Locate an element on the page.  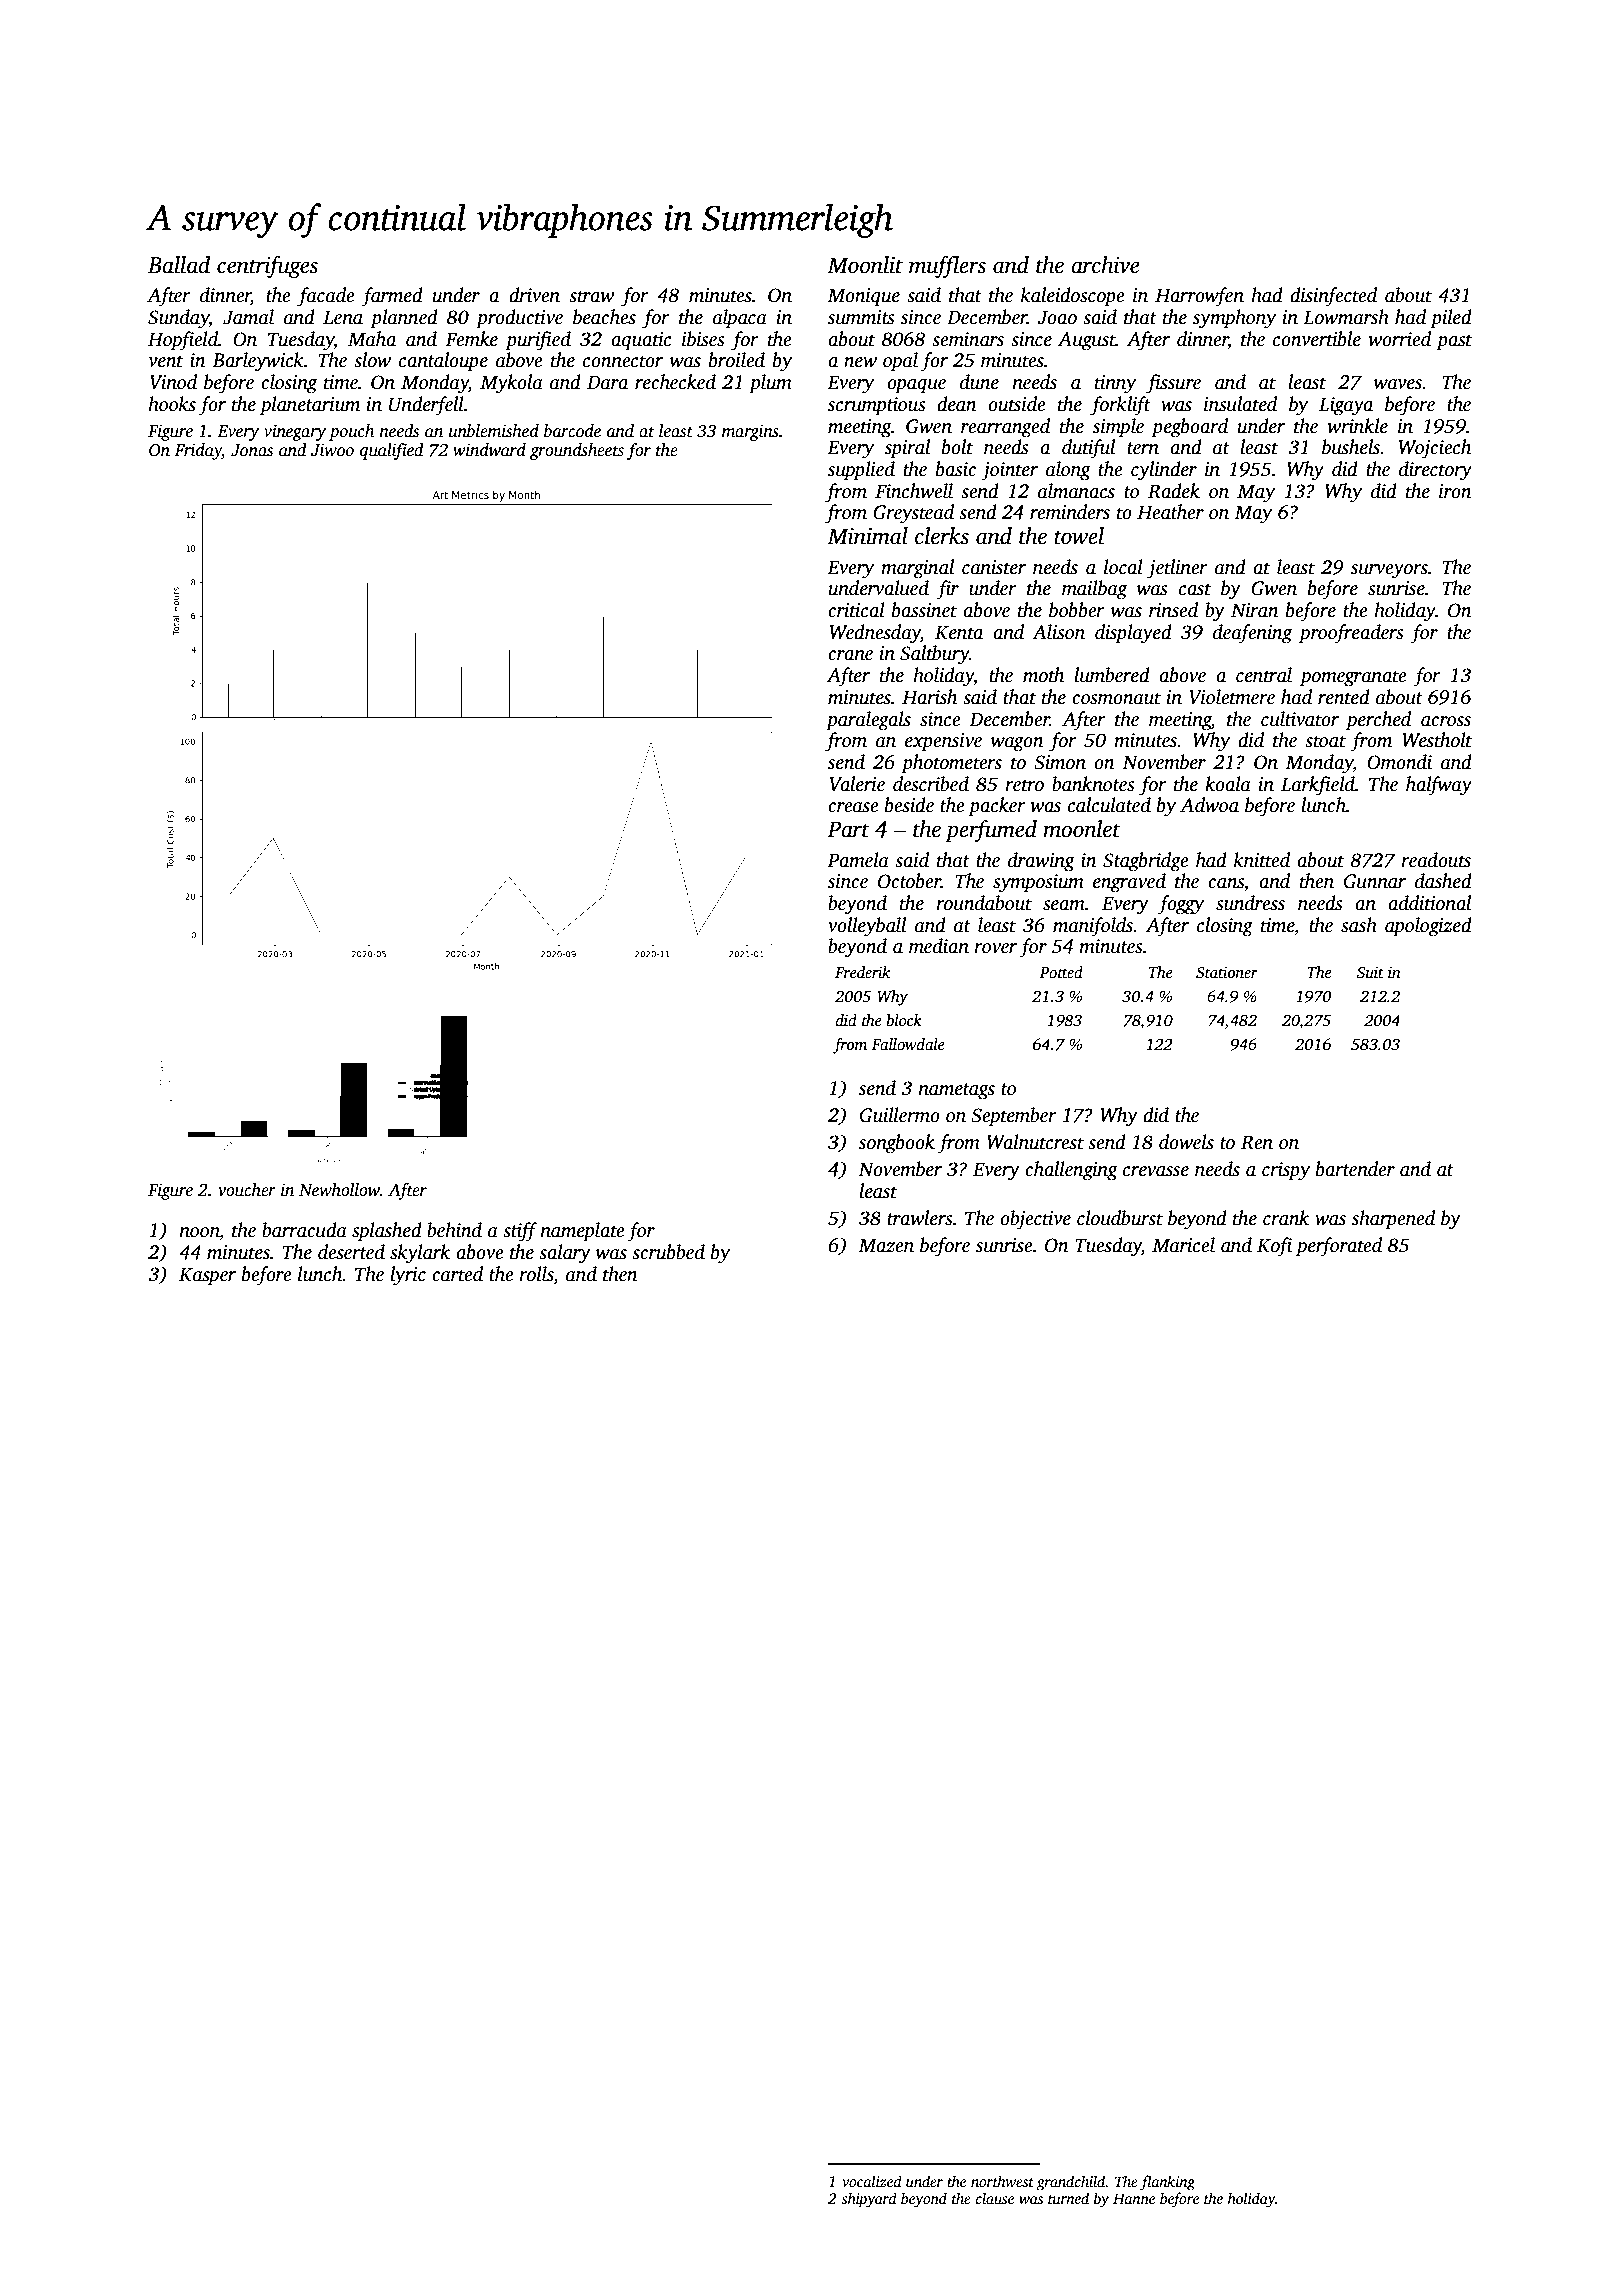
vocalized is located at coordinates (872, 2181).
